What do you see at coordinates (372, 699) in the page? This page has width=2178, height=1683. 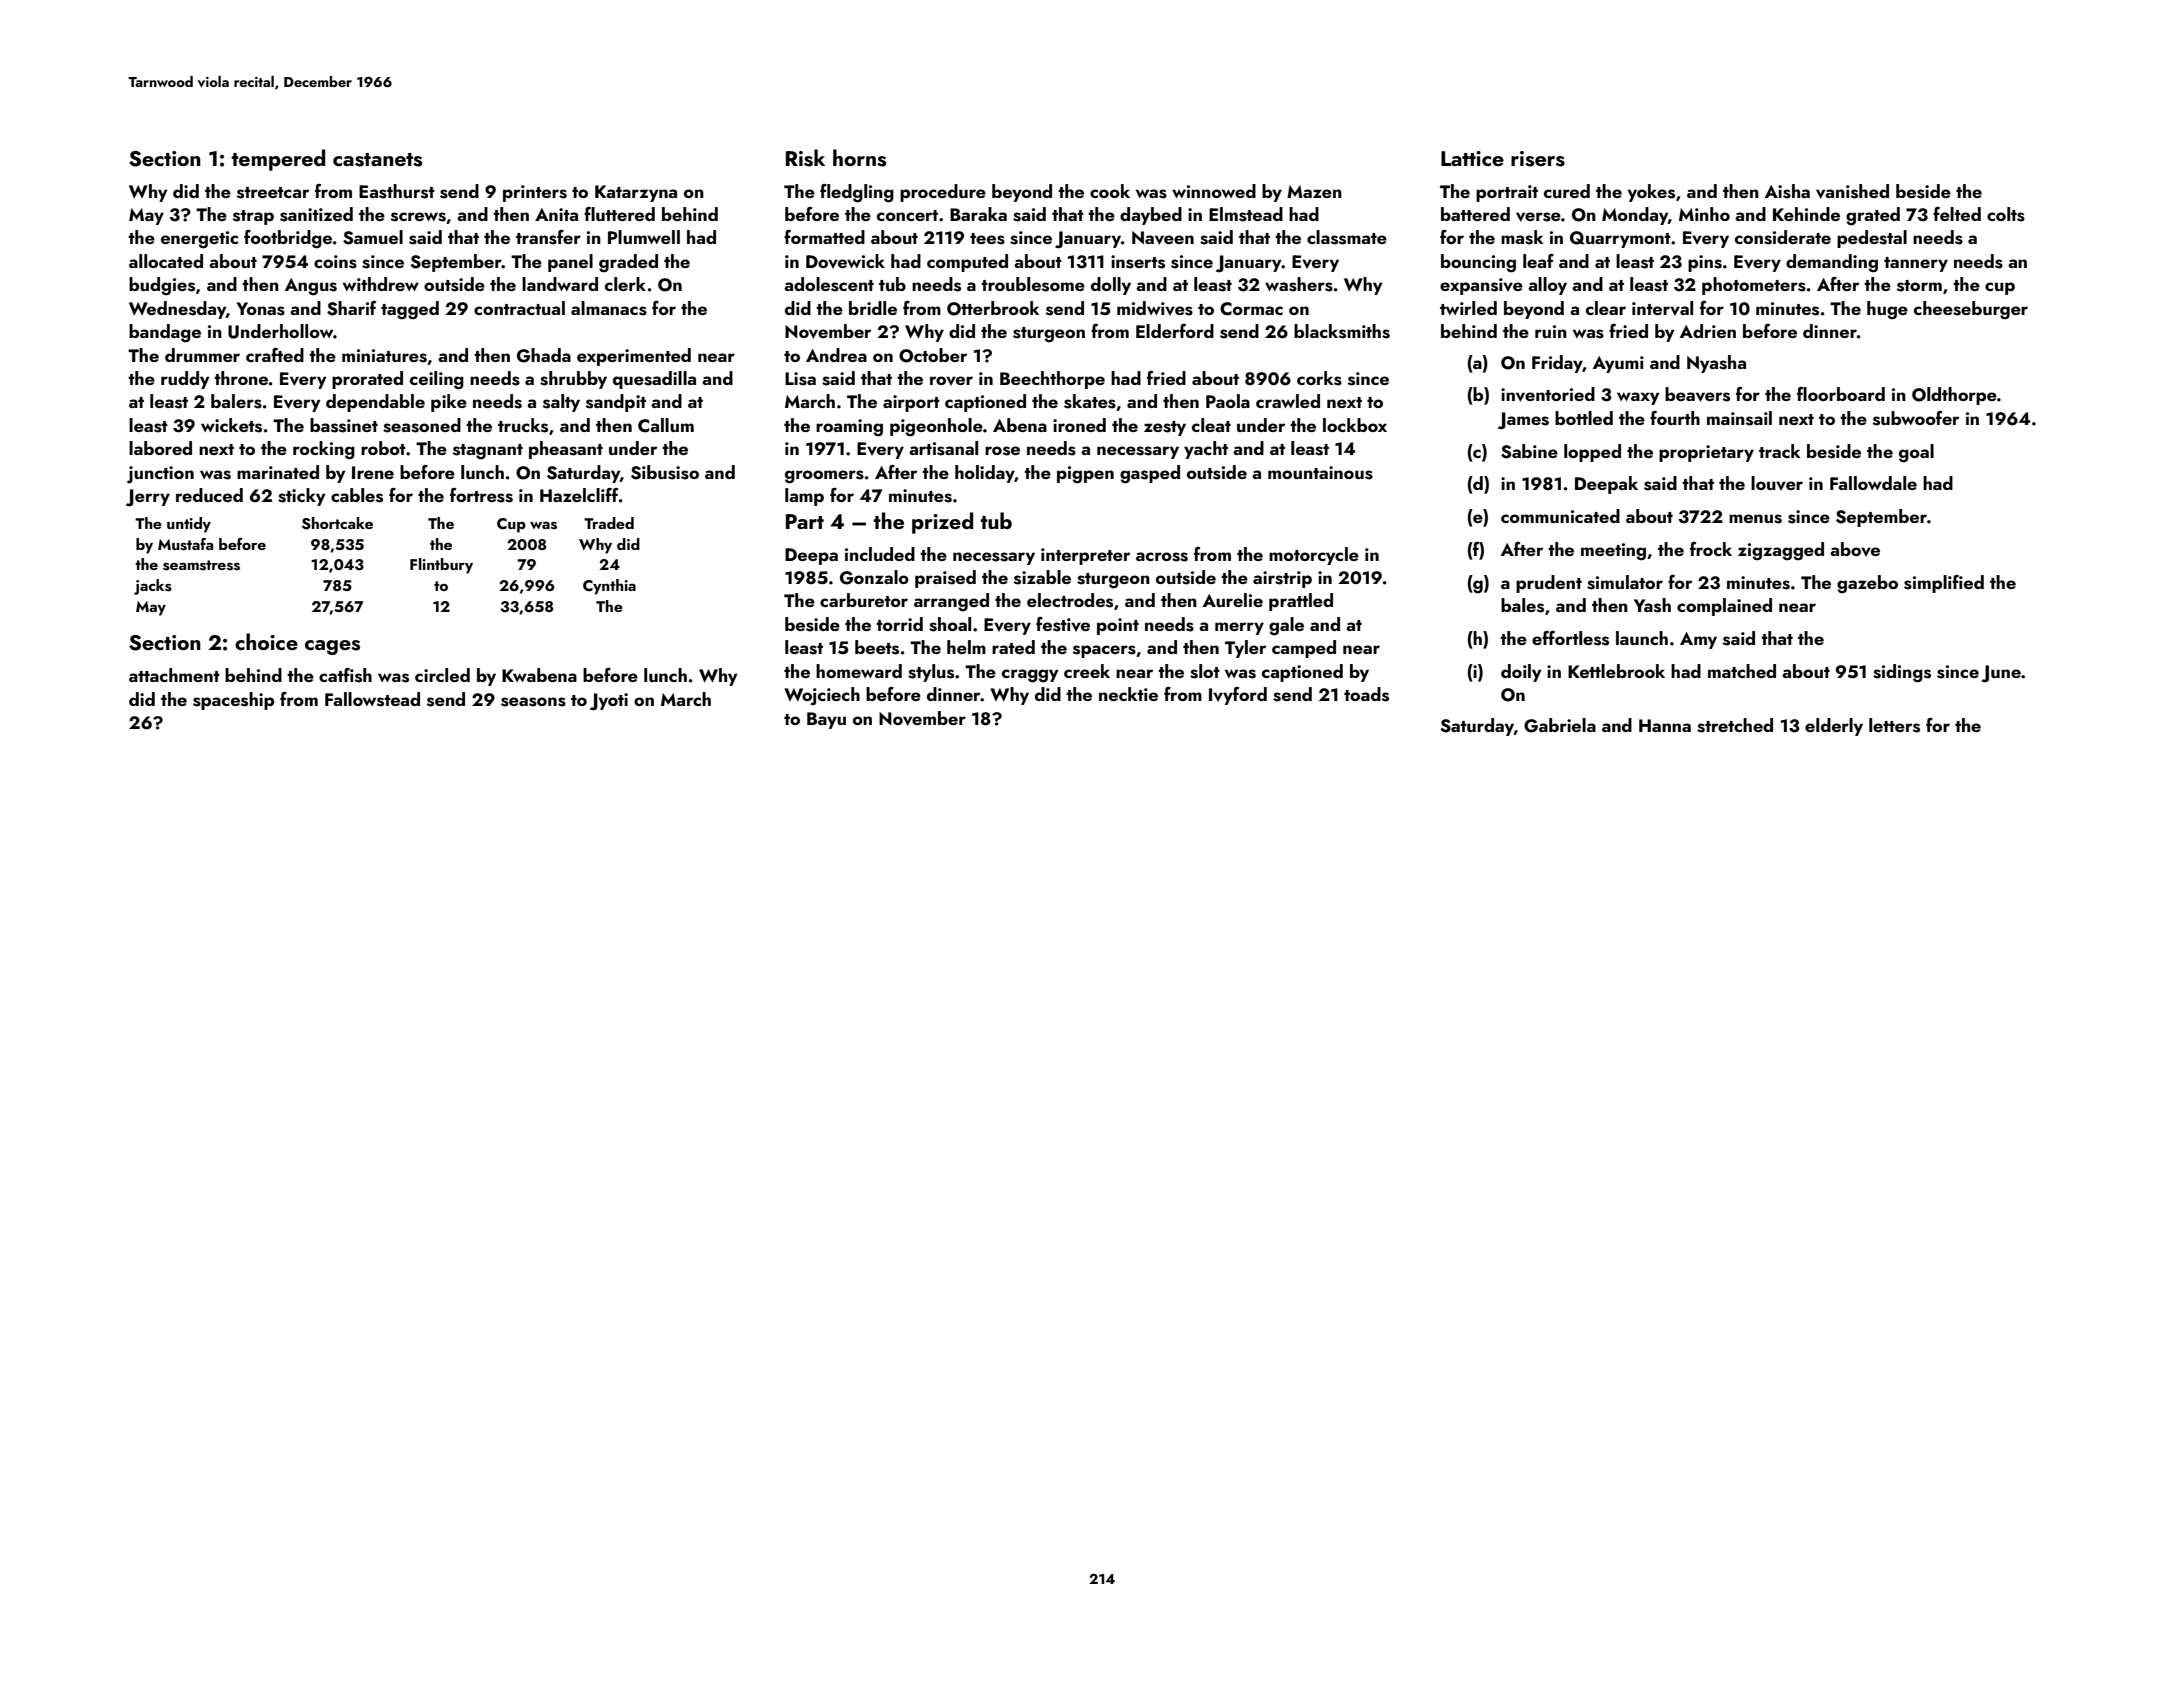 I see `Fallowstead` at bounding box center [372, 699].
